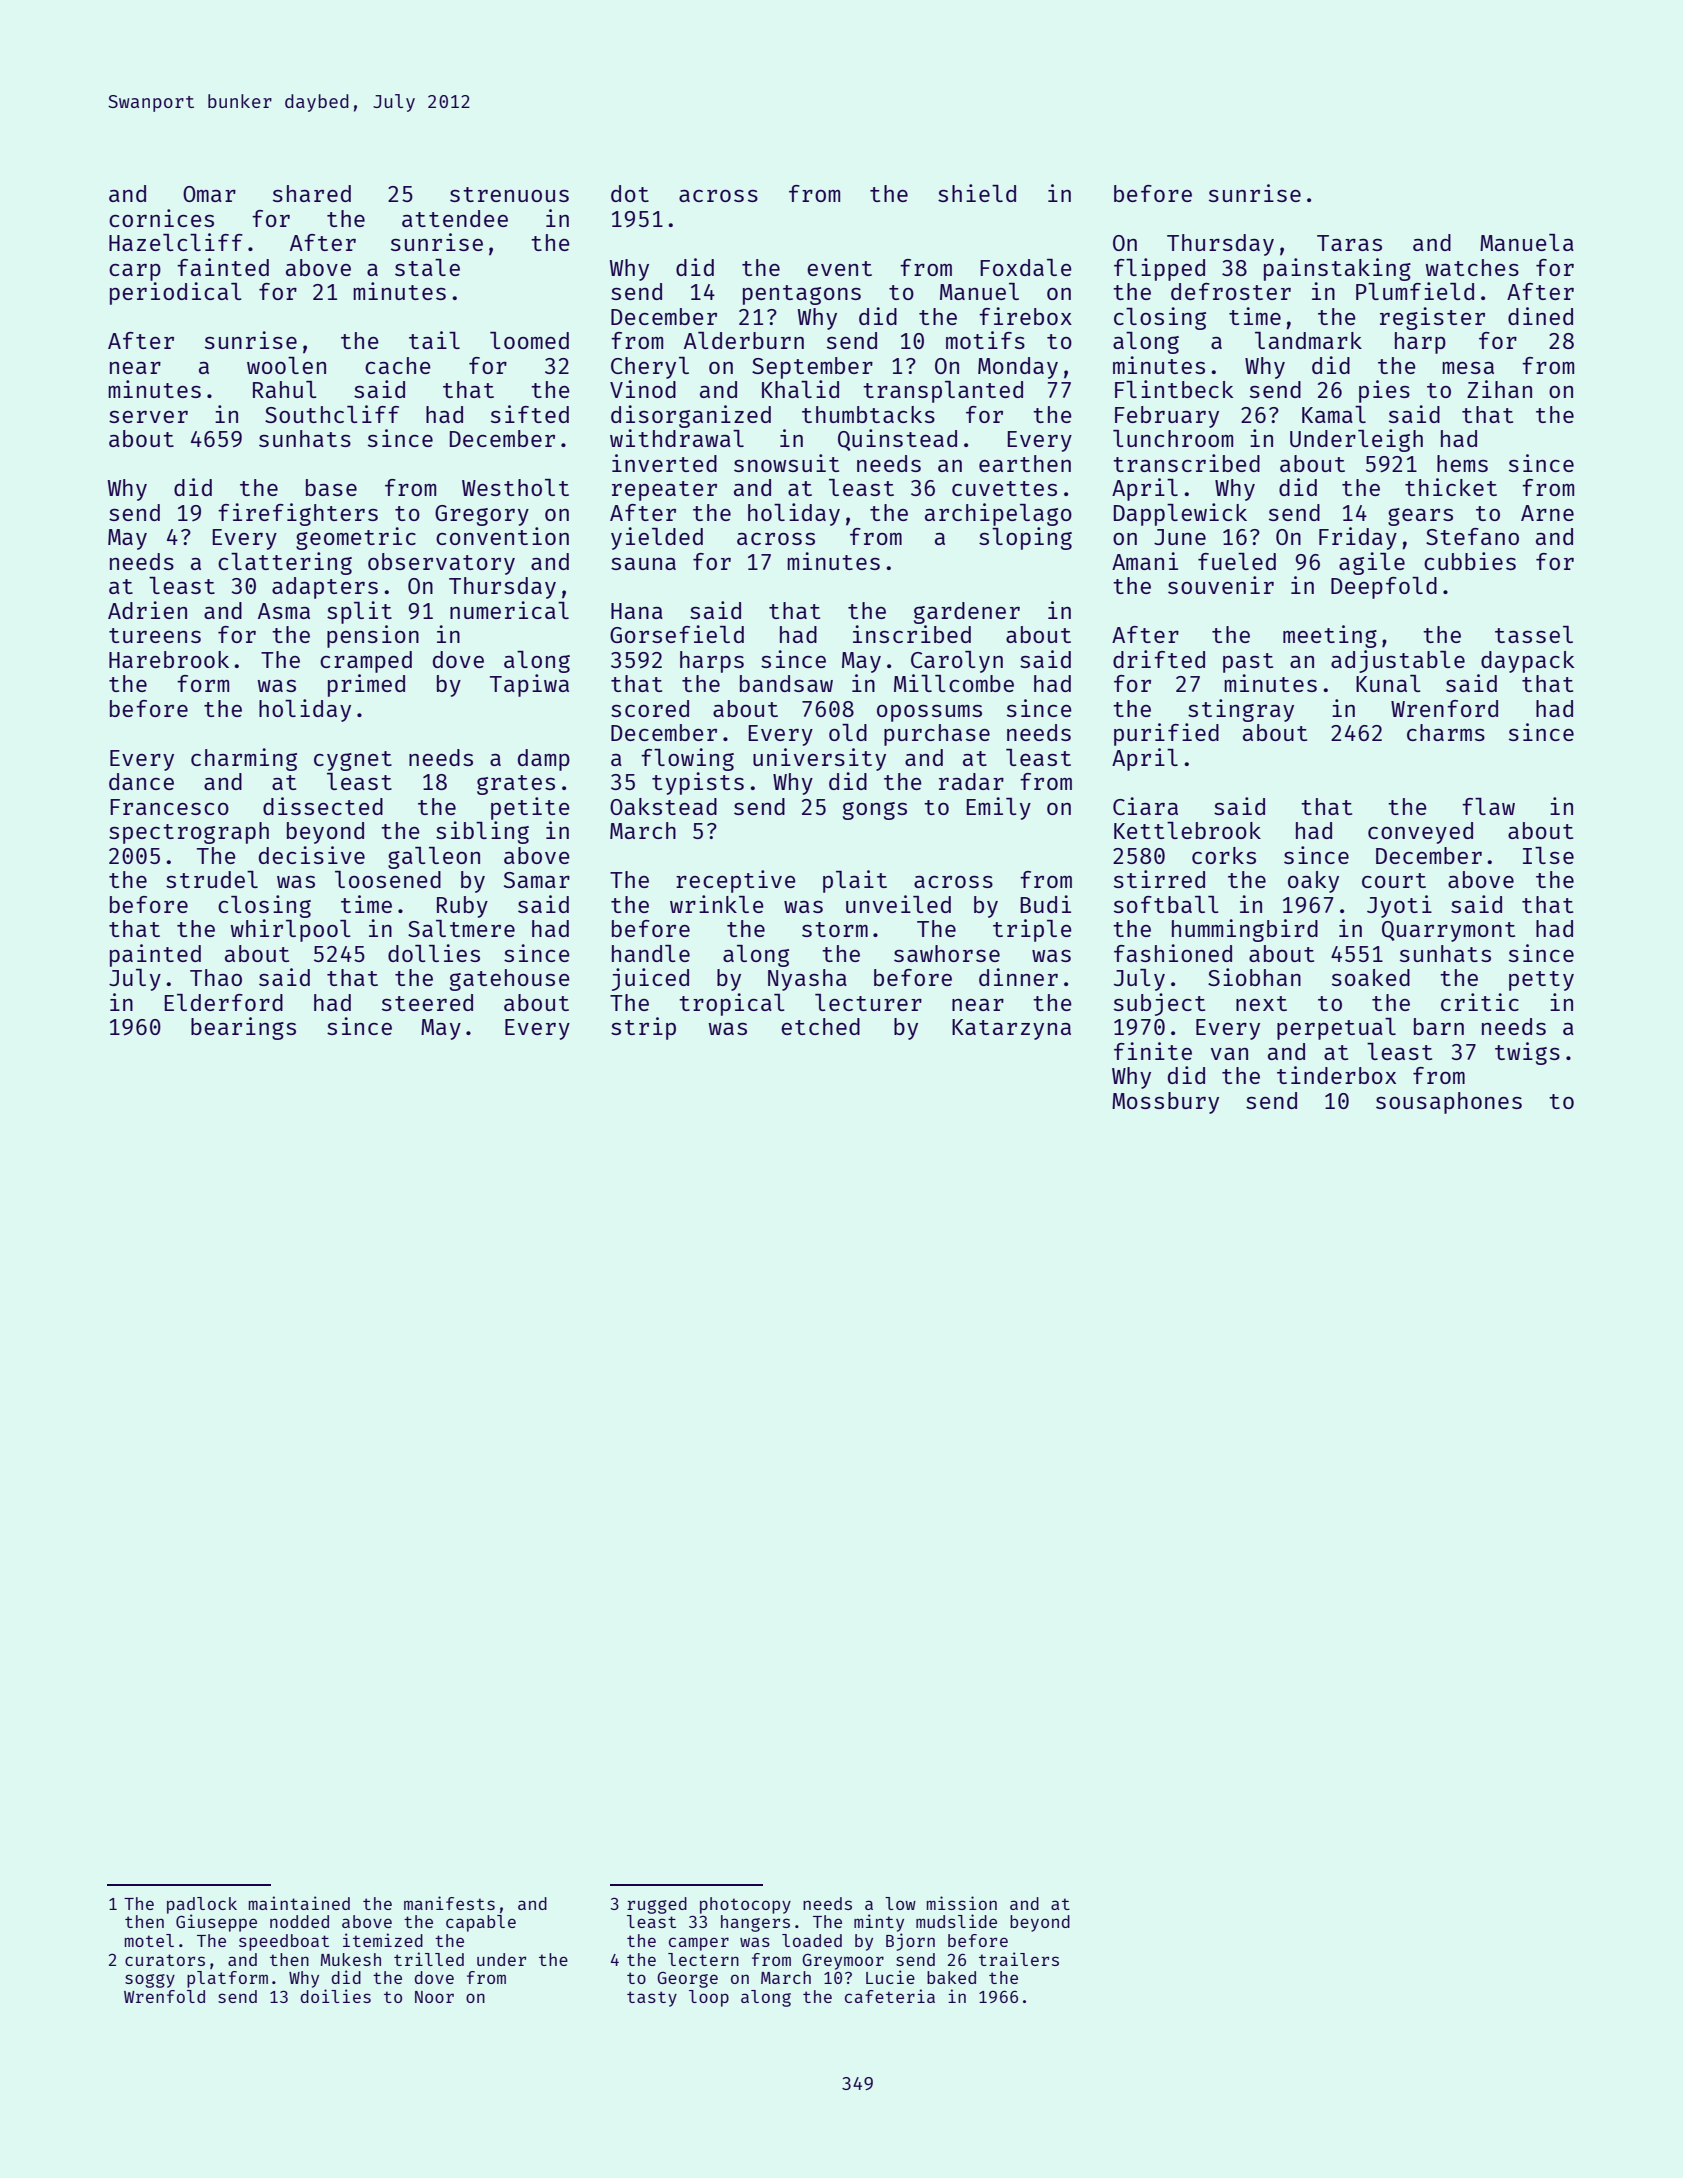  What do you see at coordinates (962, 1903) in the screenshot?
I see `mission` at bounding box center [962, 1903].
